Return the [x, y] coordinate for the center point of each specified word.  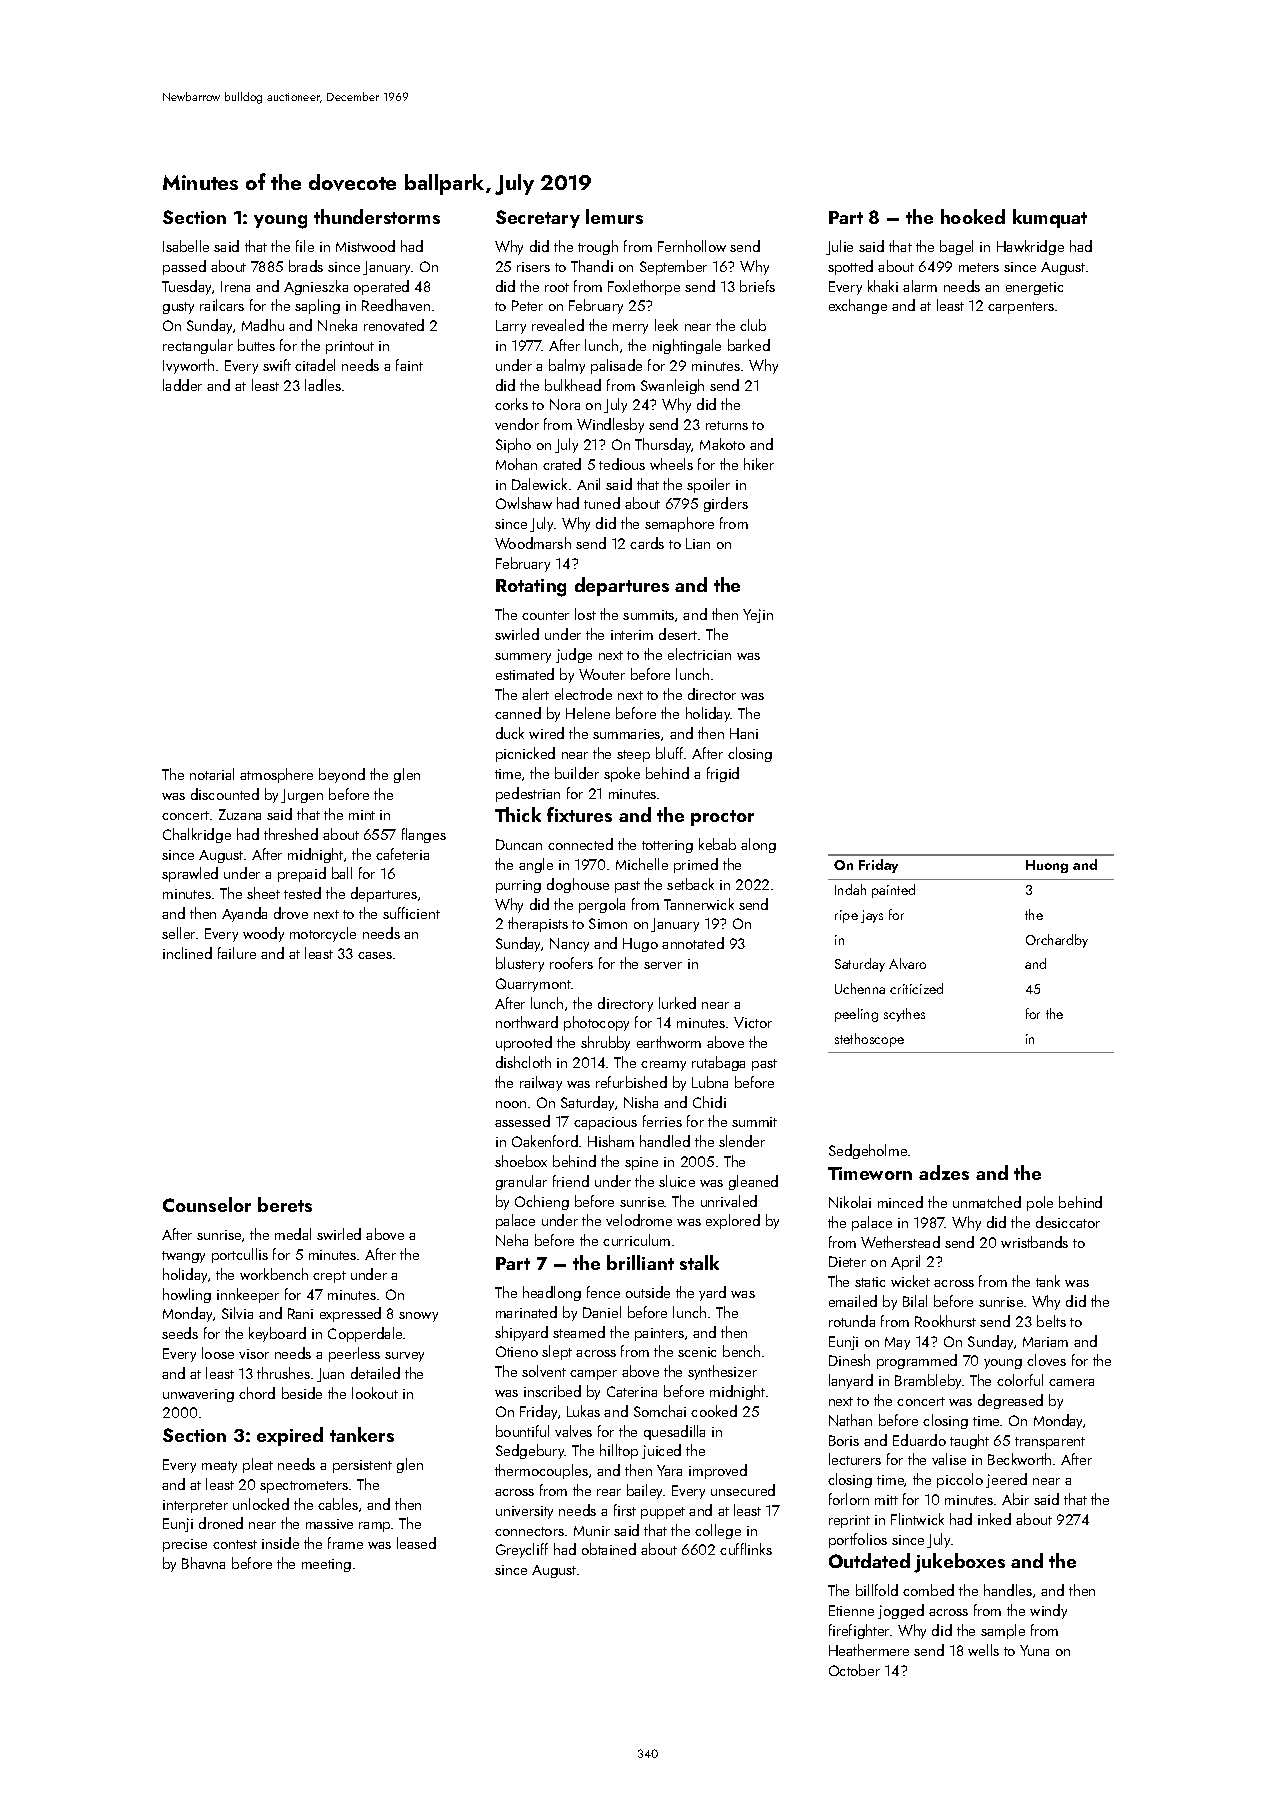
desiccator [1068, 1222]
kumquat [1050, 218]
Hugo [640, 945]
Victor [753, 1022]
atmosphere [276, 775]
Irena [235, 286]
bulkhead [573, 385]
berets [285, 1204]
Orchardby [1057, 941]
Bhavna [203, 1563]
